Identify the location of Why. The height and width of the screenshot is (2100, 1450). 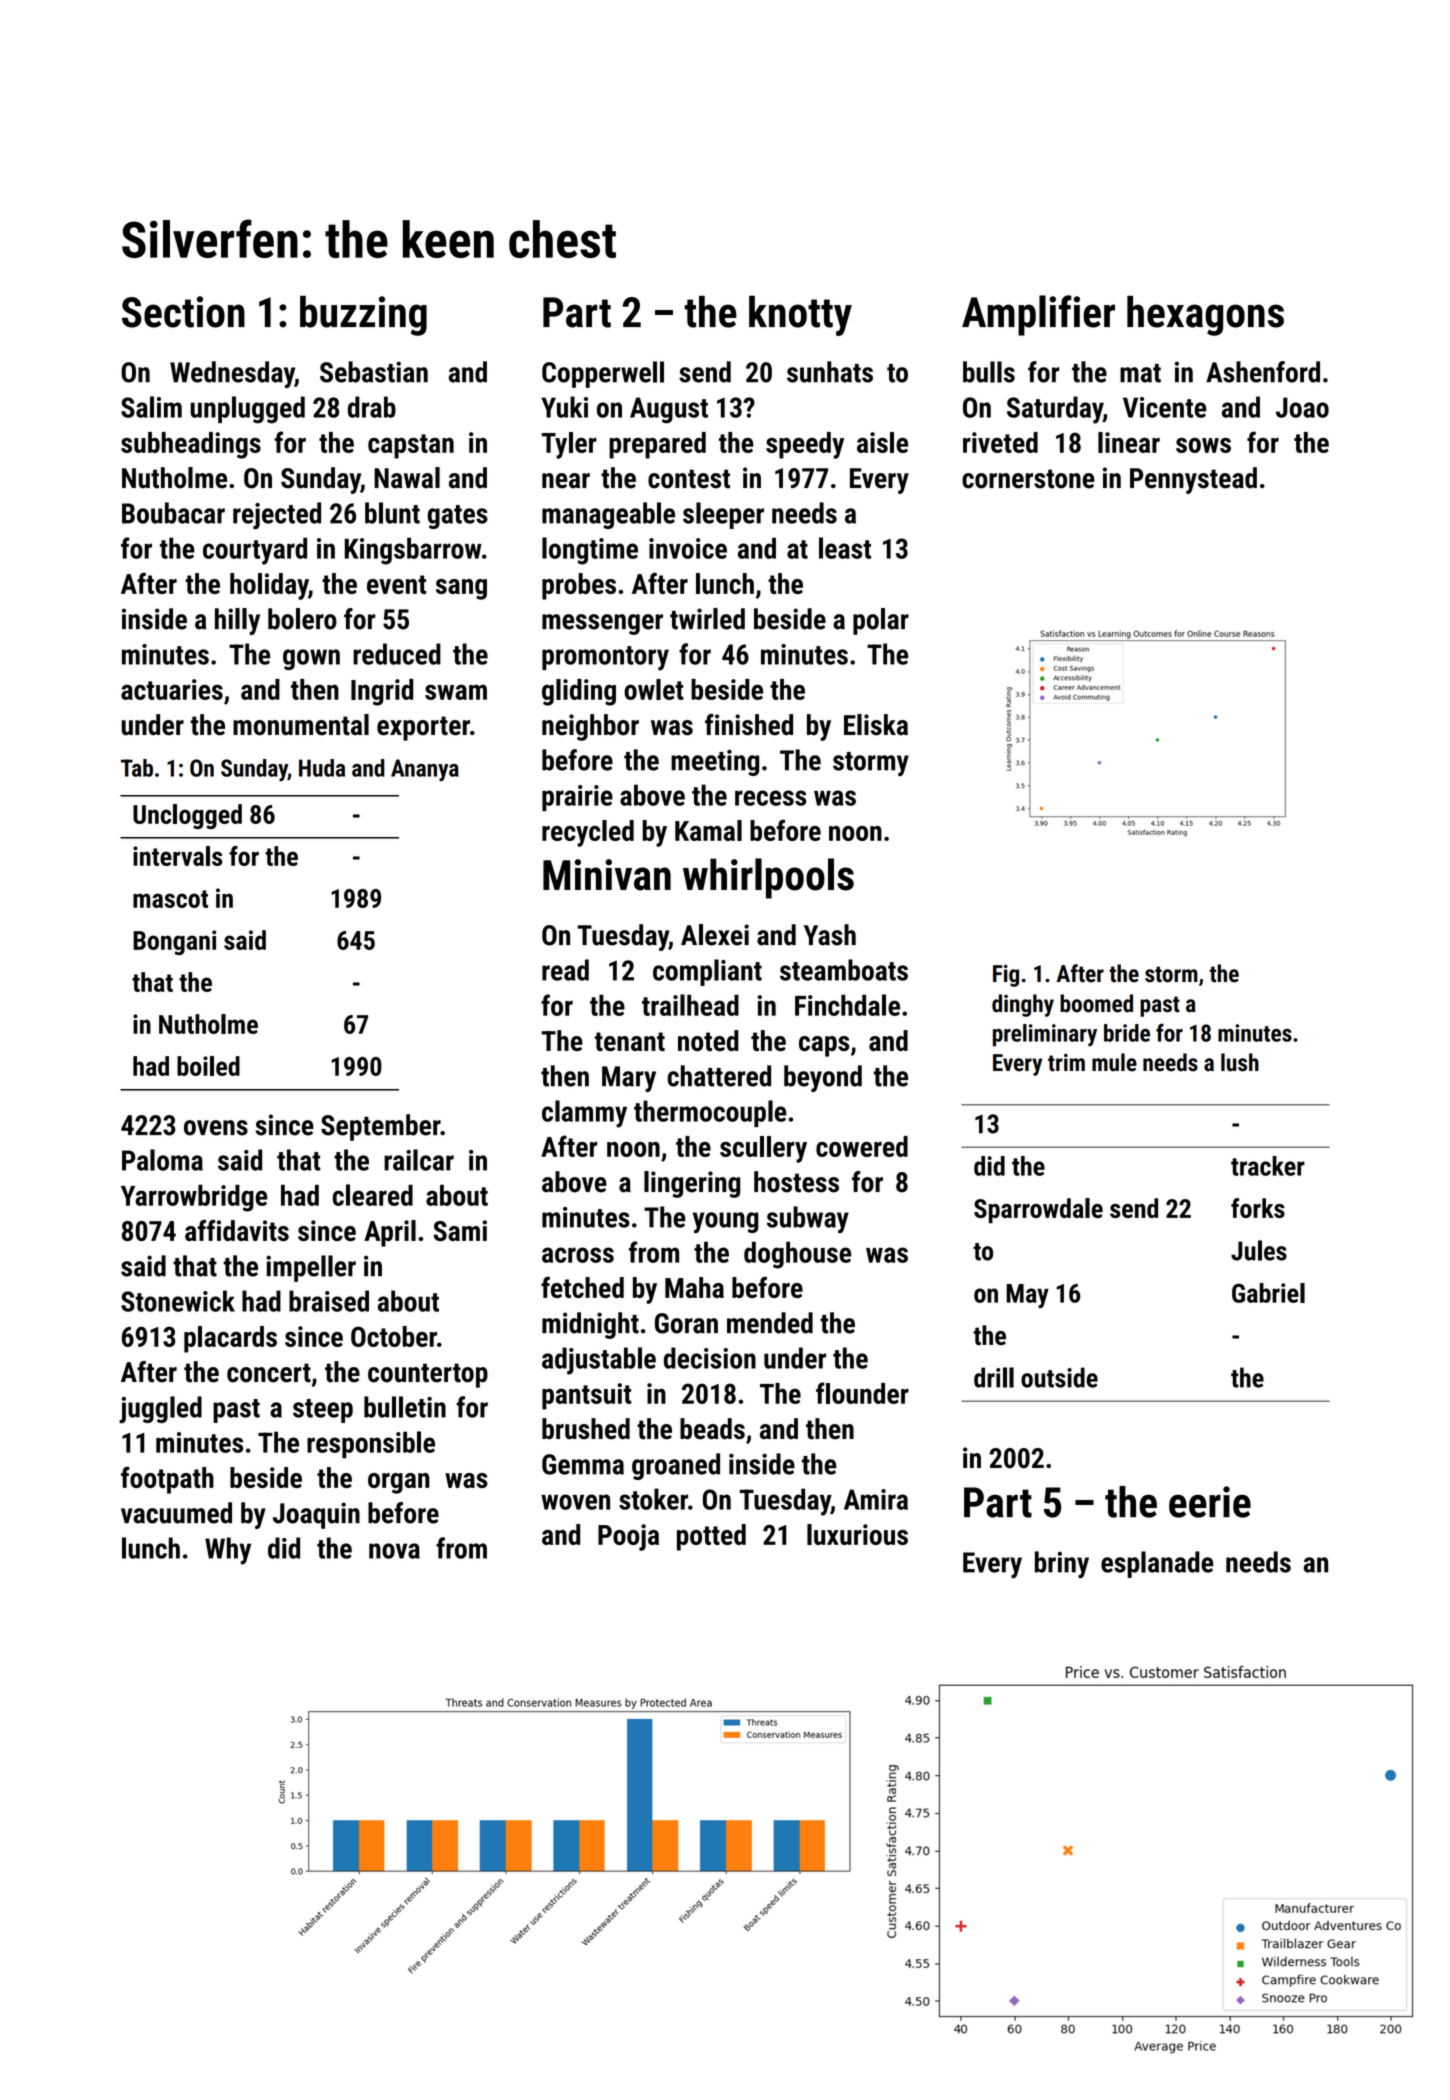
(228, 1551).
